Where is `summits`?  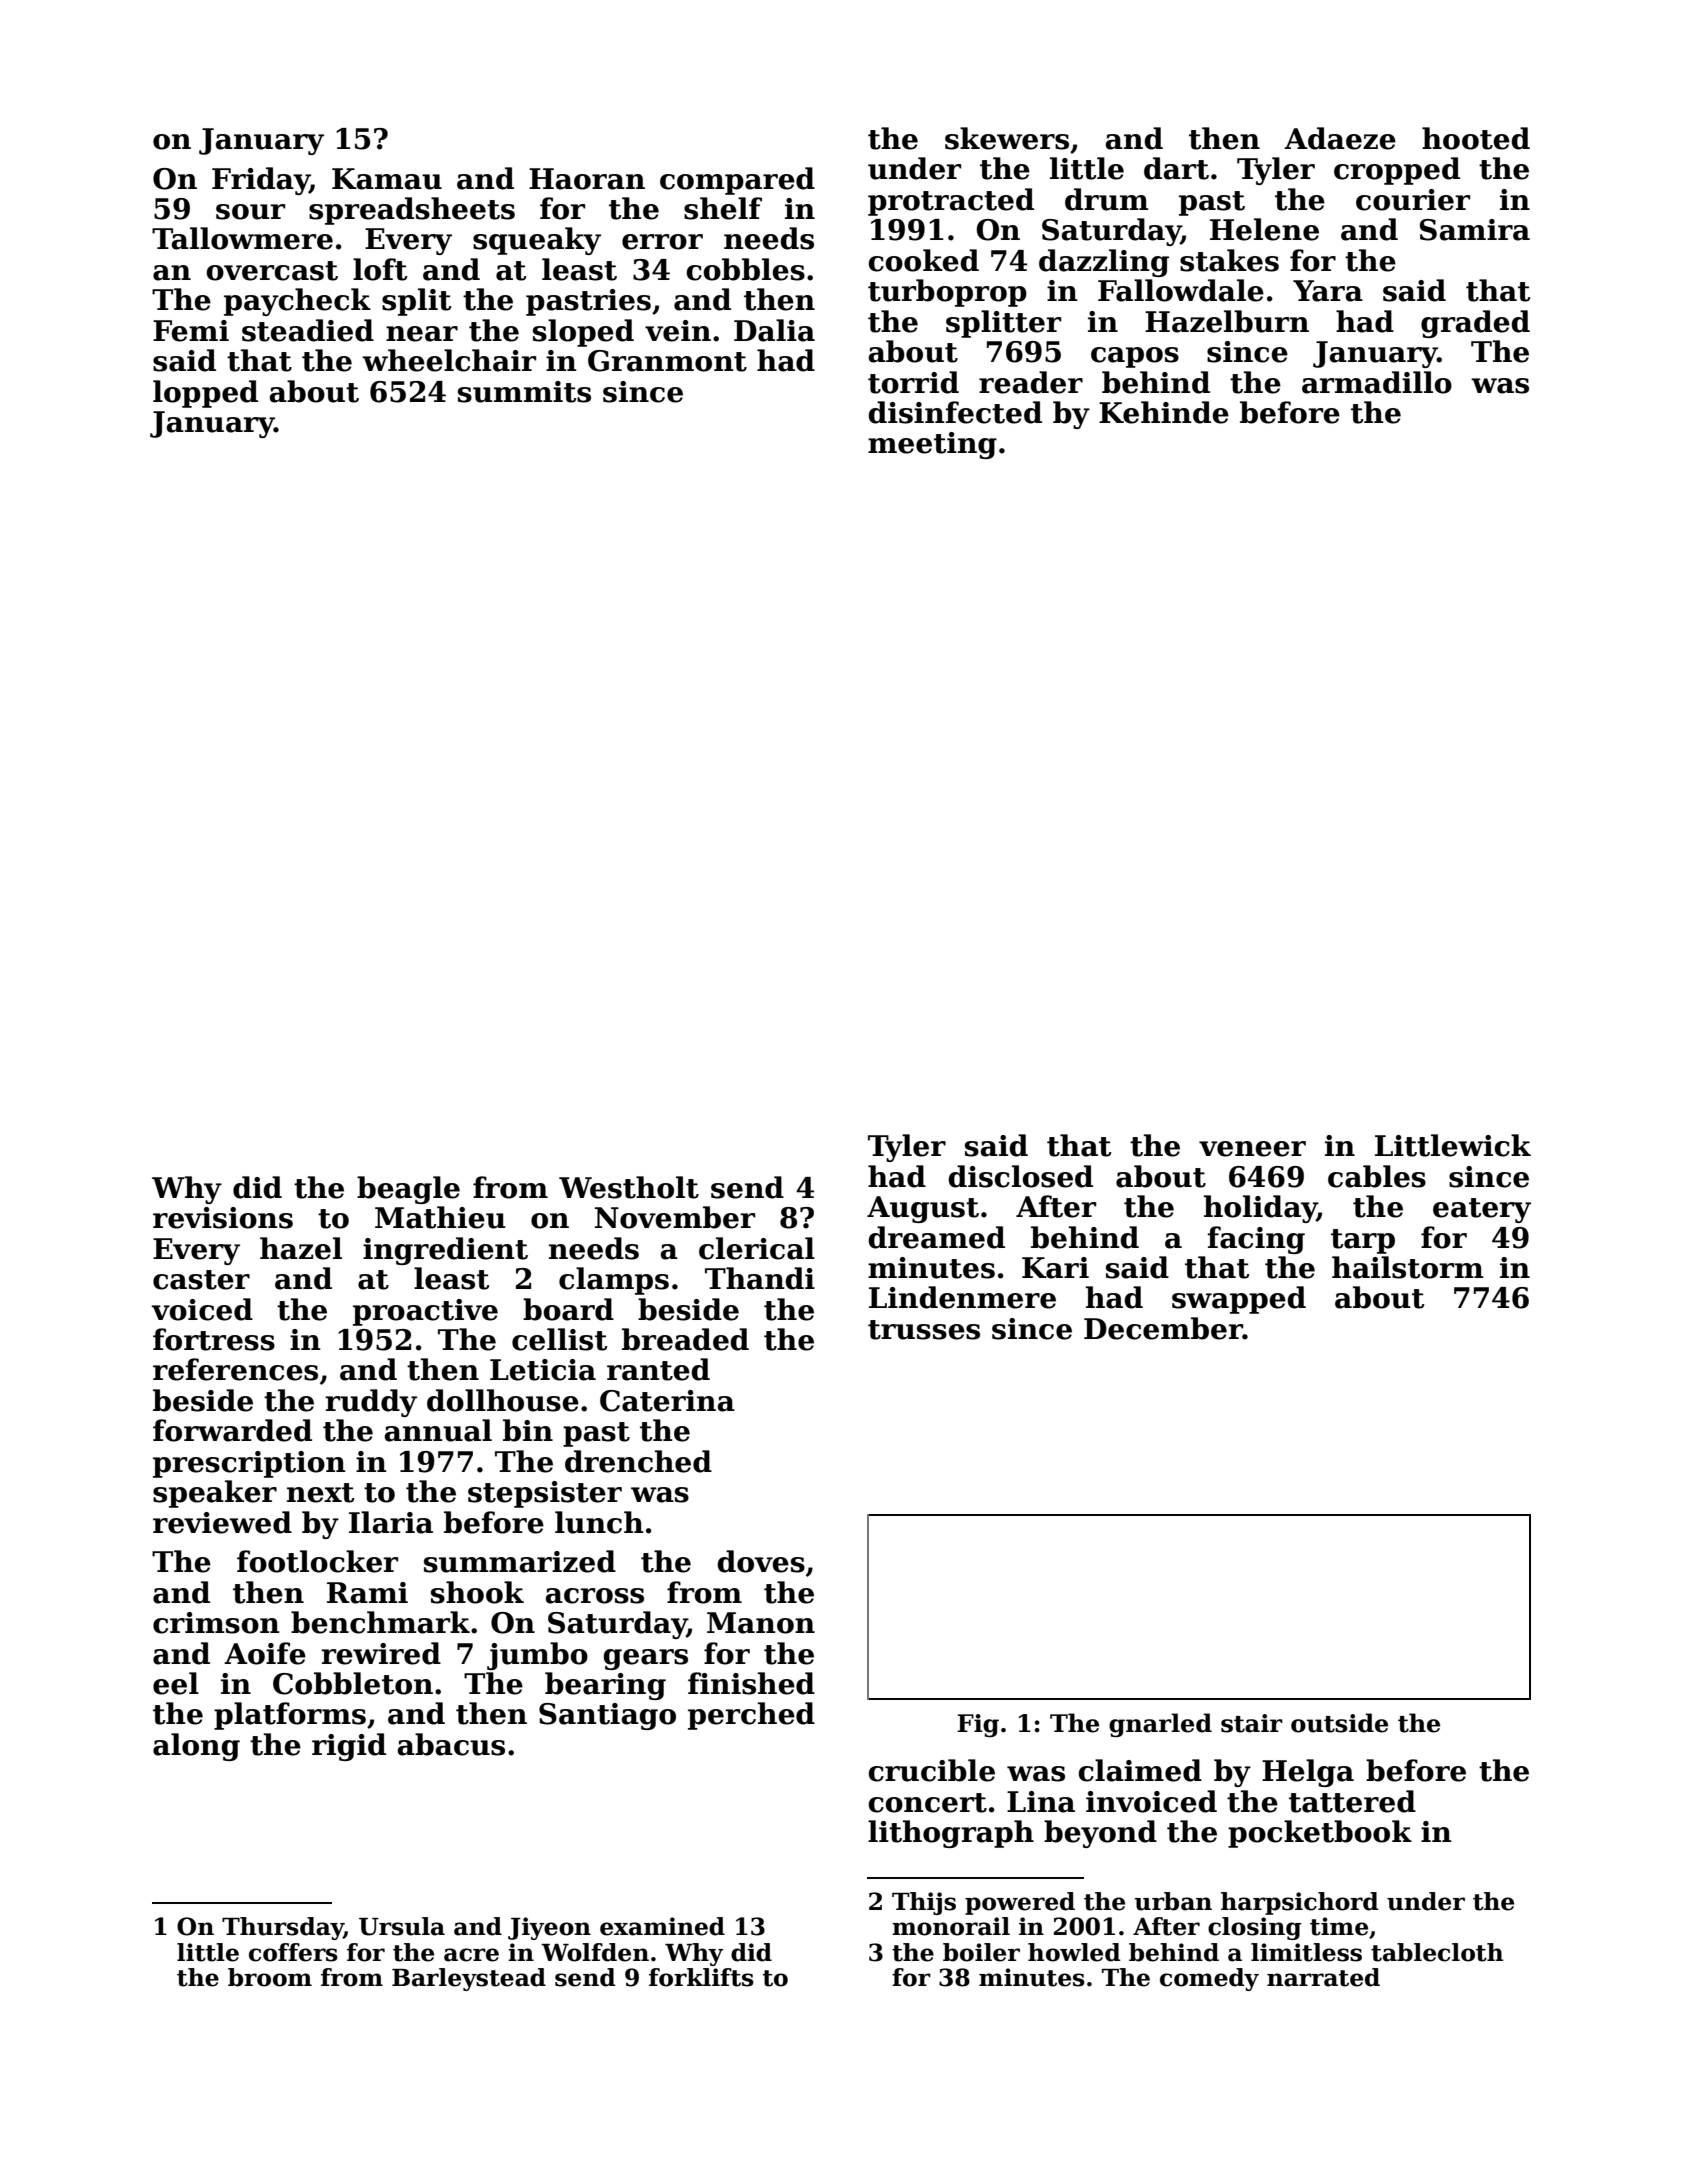
summits is located at coordinates (524, 392).
